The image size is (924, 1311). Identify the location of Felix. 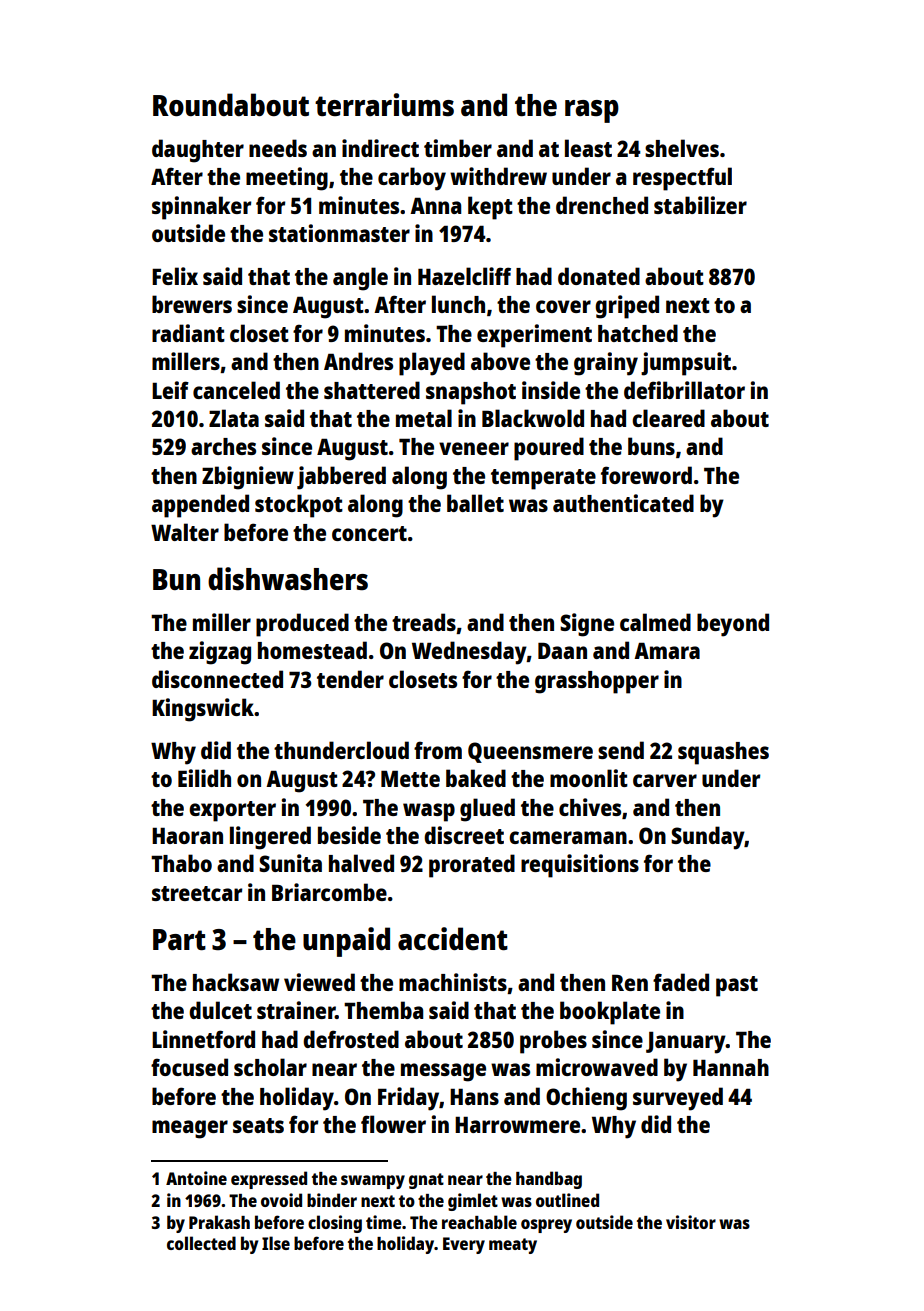
(175, 276).
